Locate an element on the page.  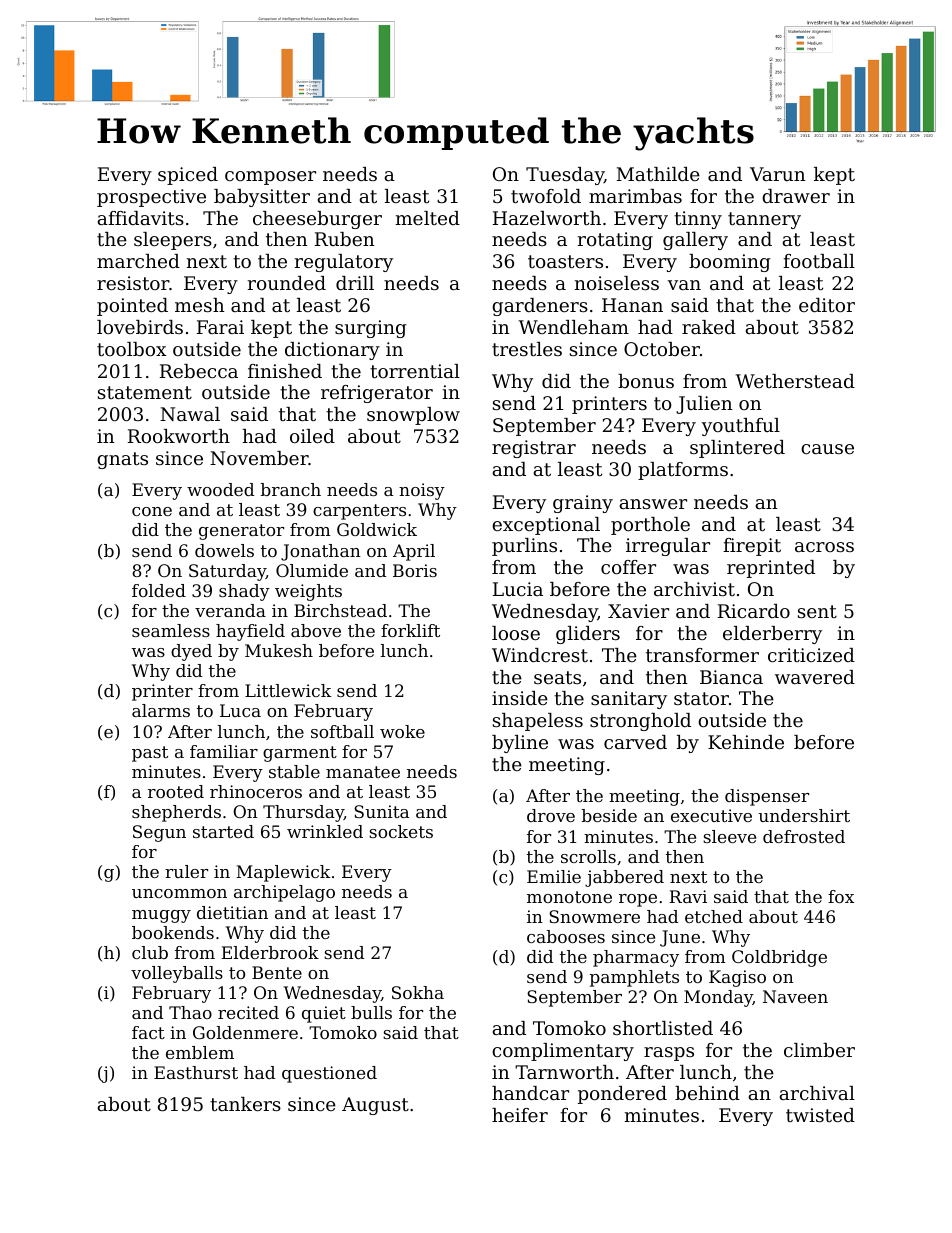
byline is located at coordinates (520, 744).
